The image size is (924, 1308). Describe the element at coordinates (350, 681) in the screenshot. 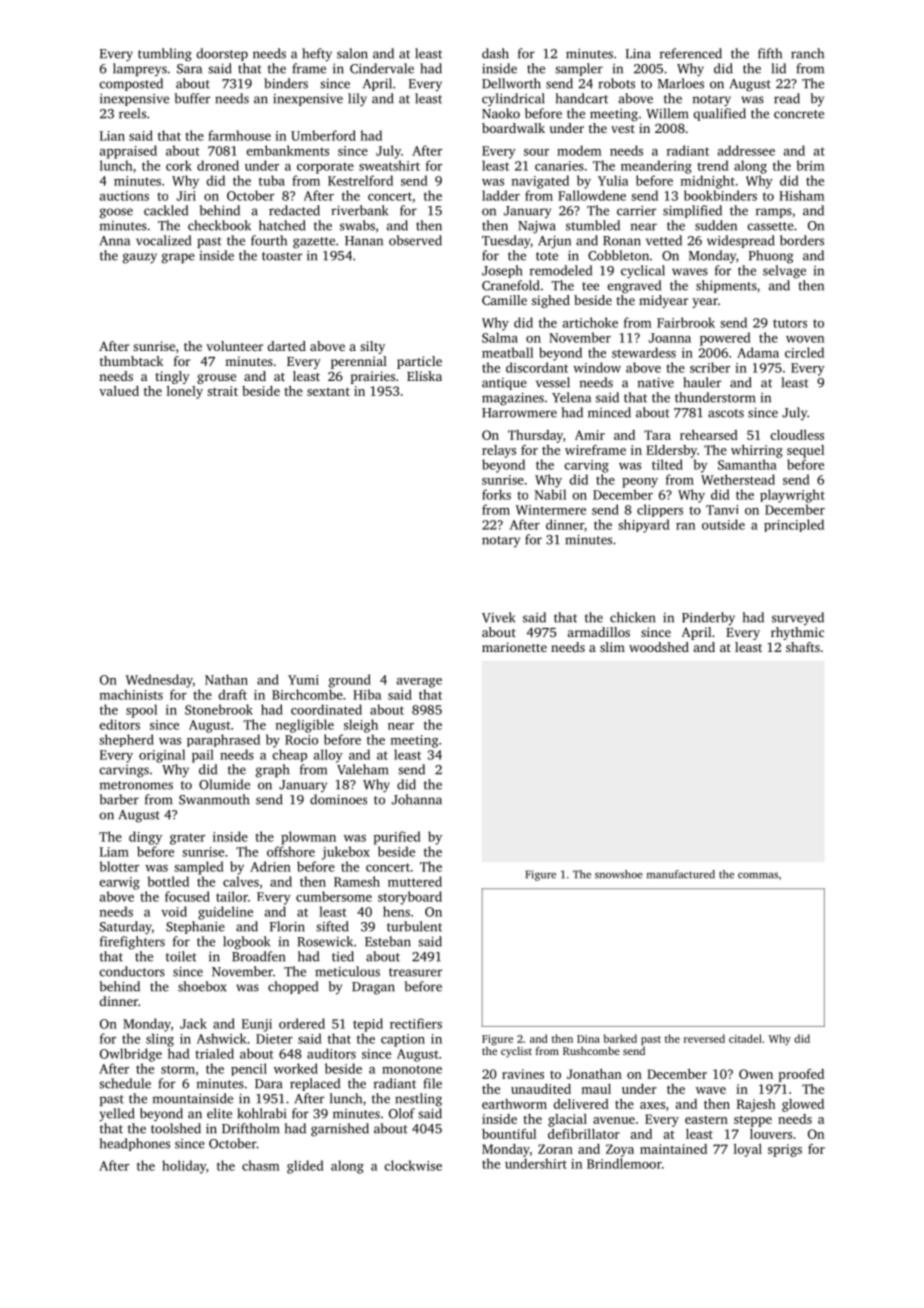

I see `ground` at that location.
